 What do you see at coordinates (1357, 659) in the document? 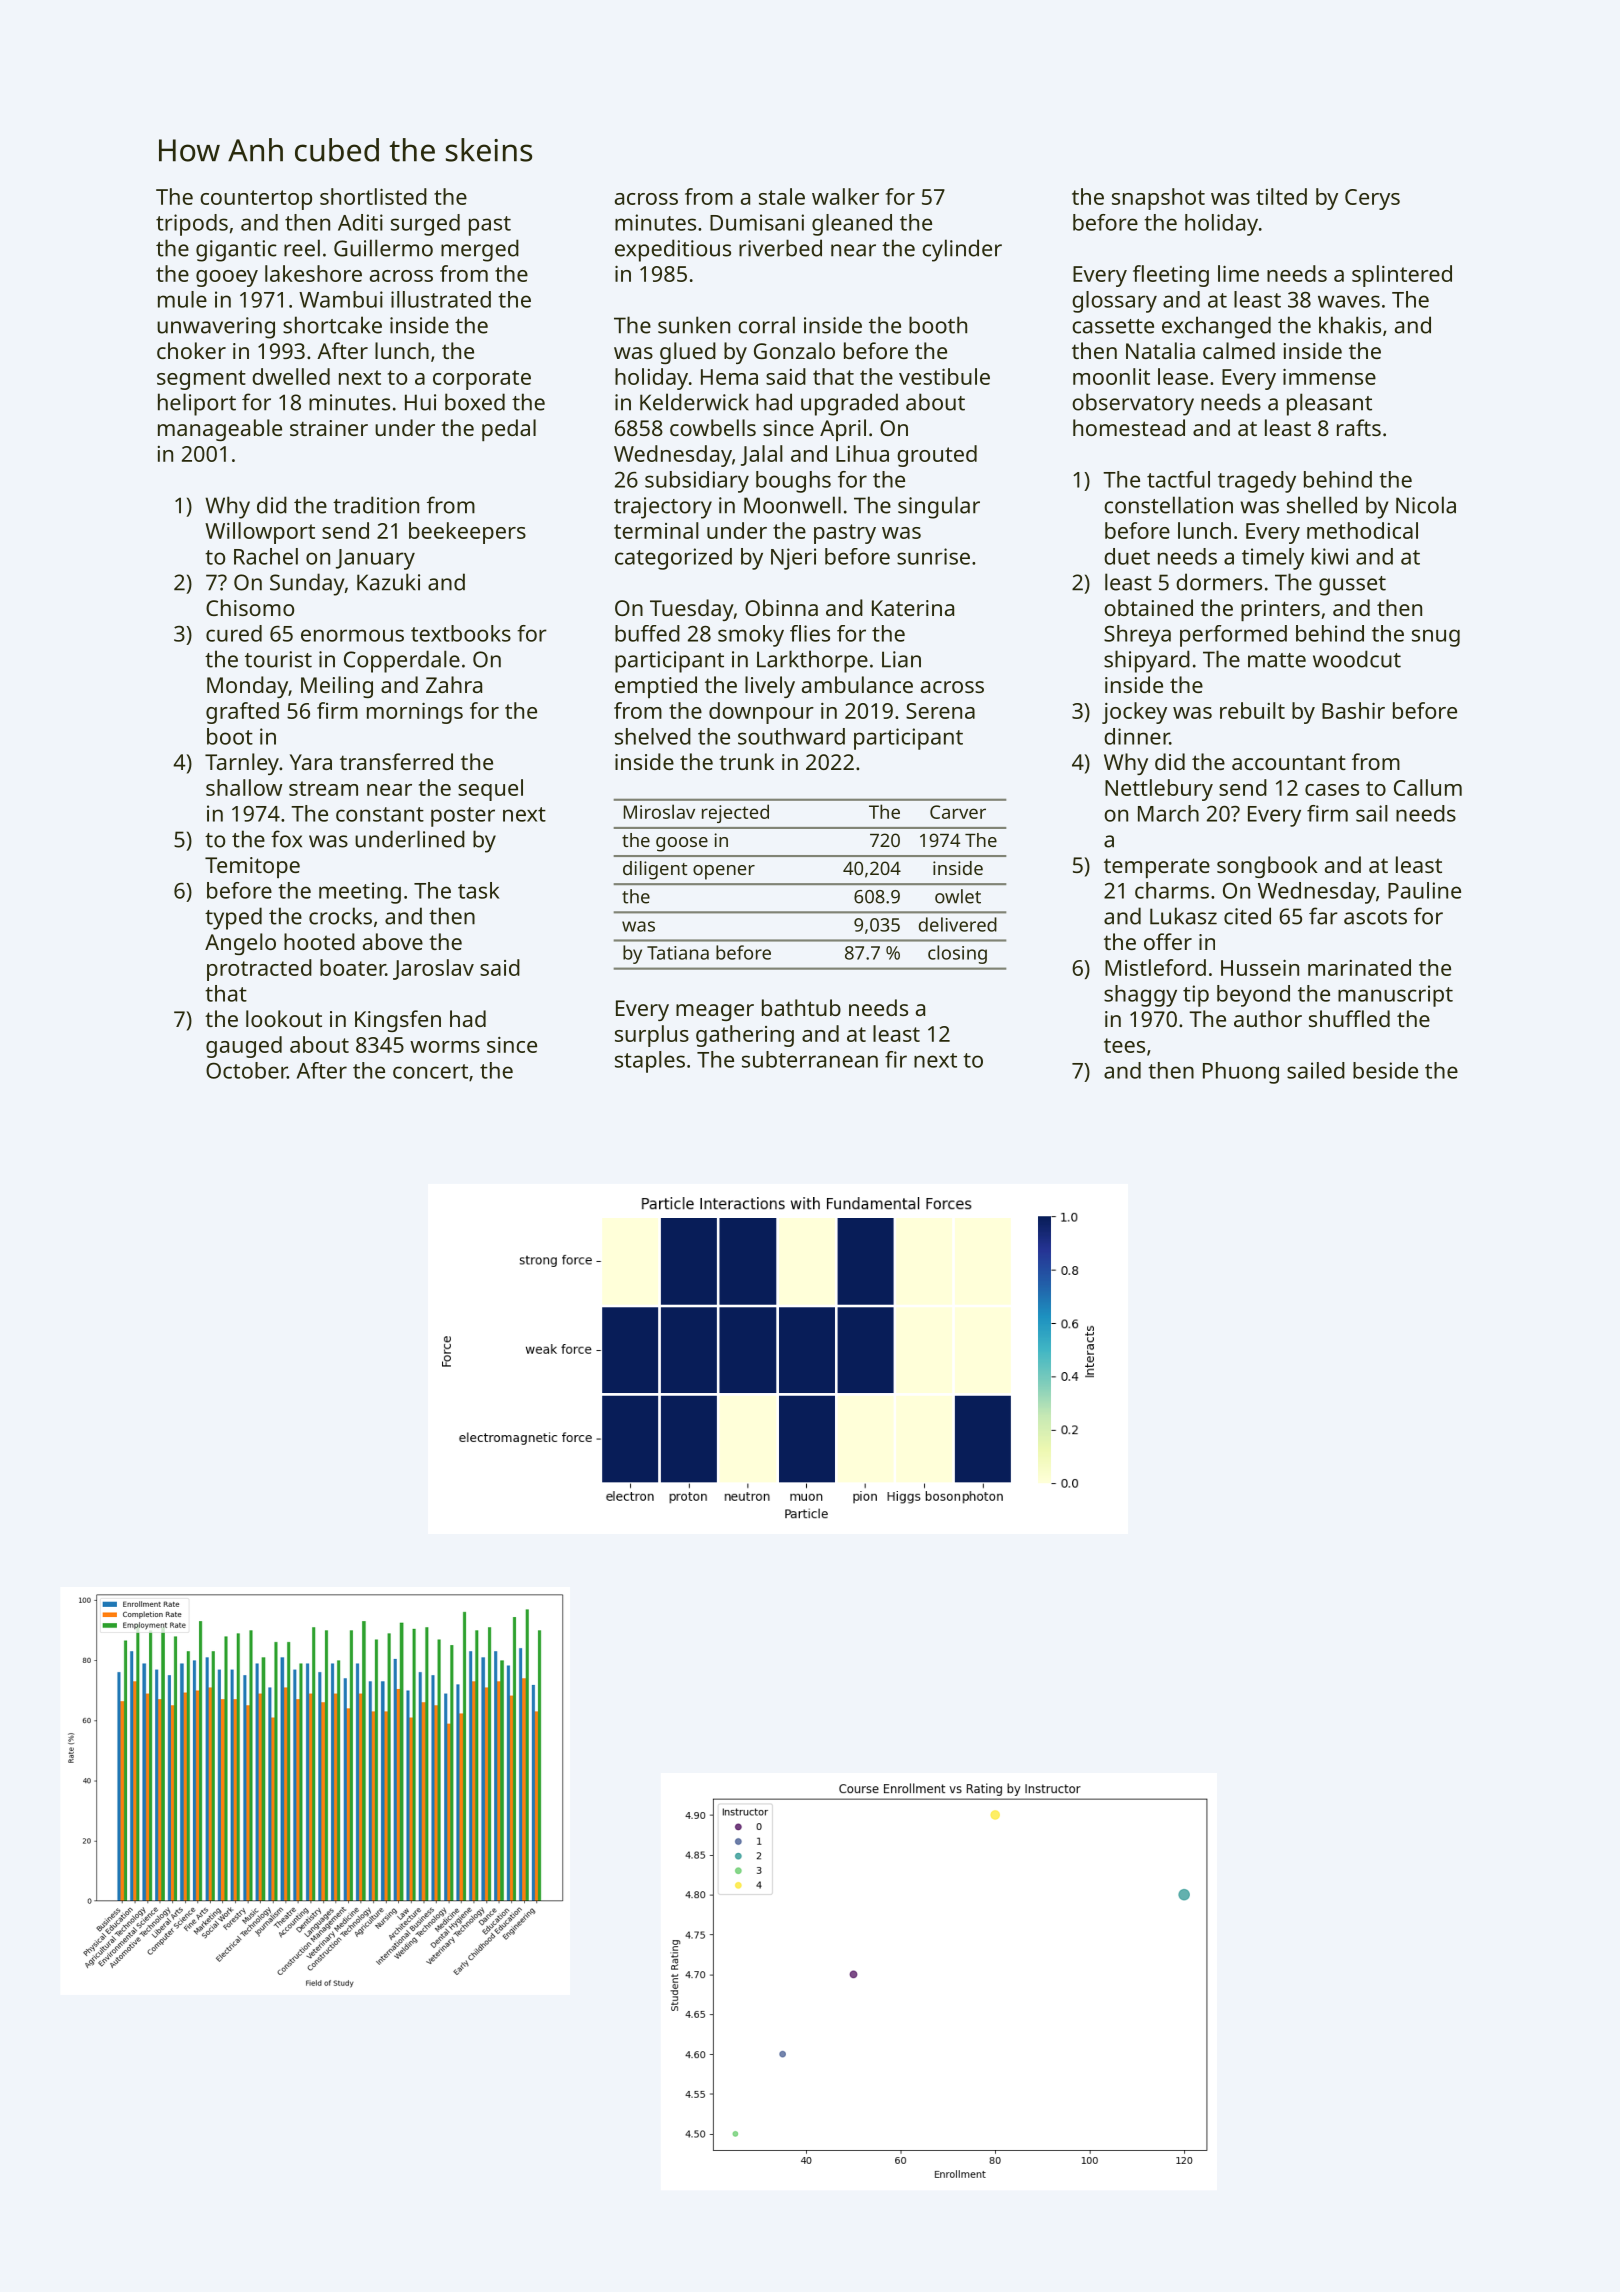
I see `woodcut` at bounding box center [1357, 659].
